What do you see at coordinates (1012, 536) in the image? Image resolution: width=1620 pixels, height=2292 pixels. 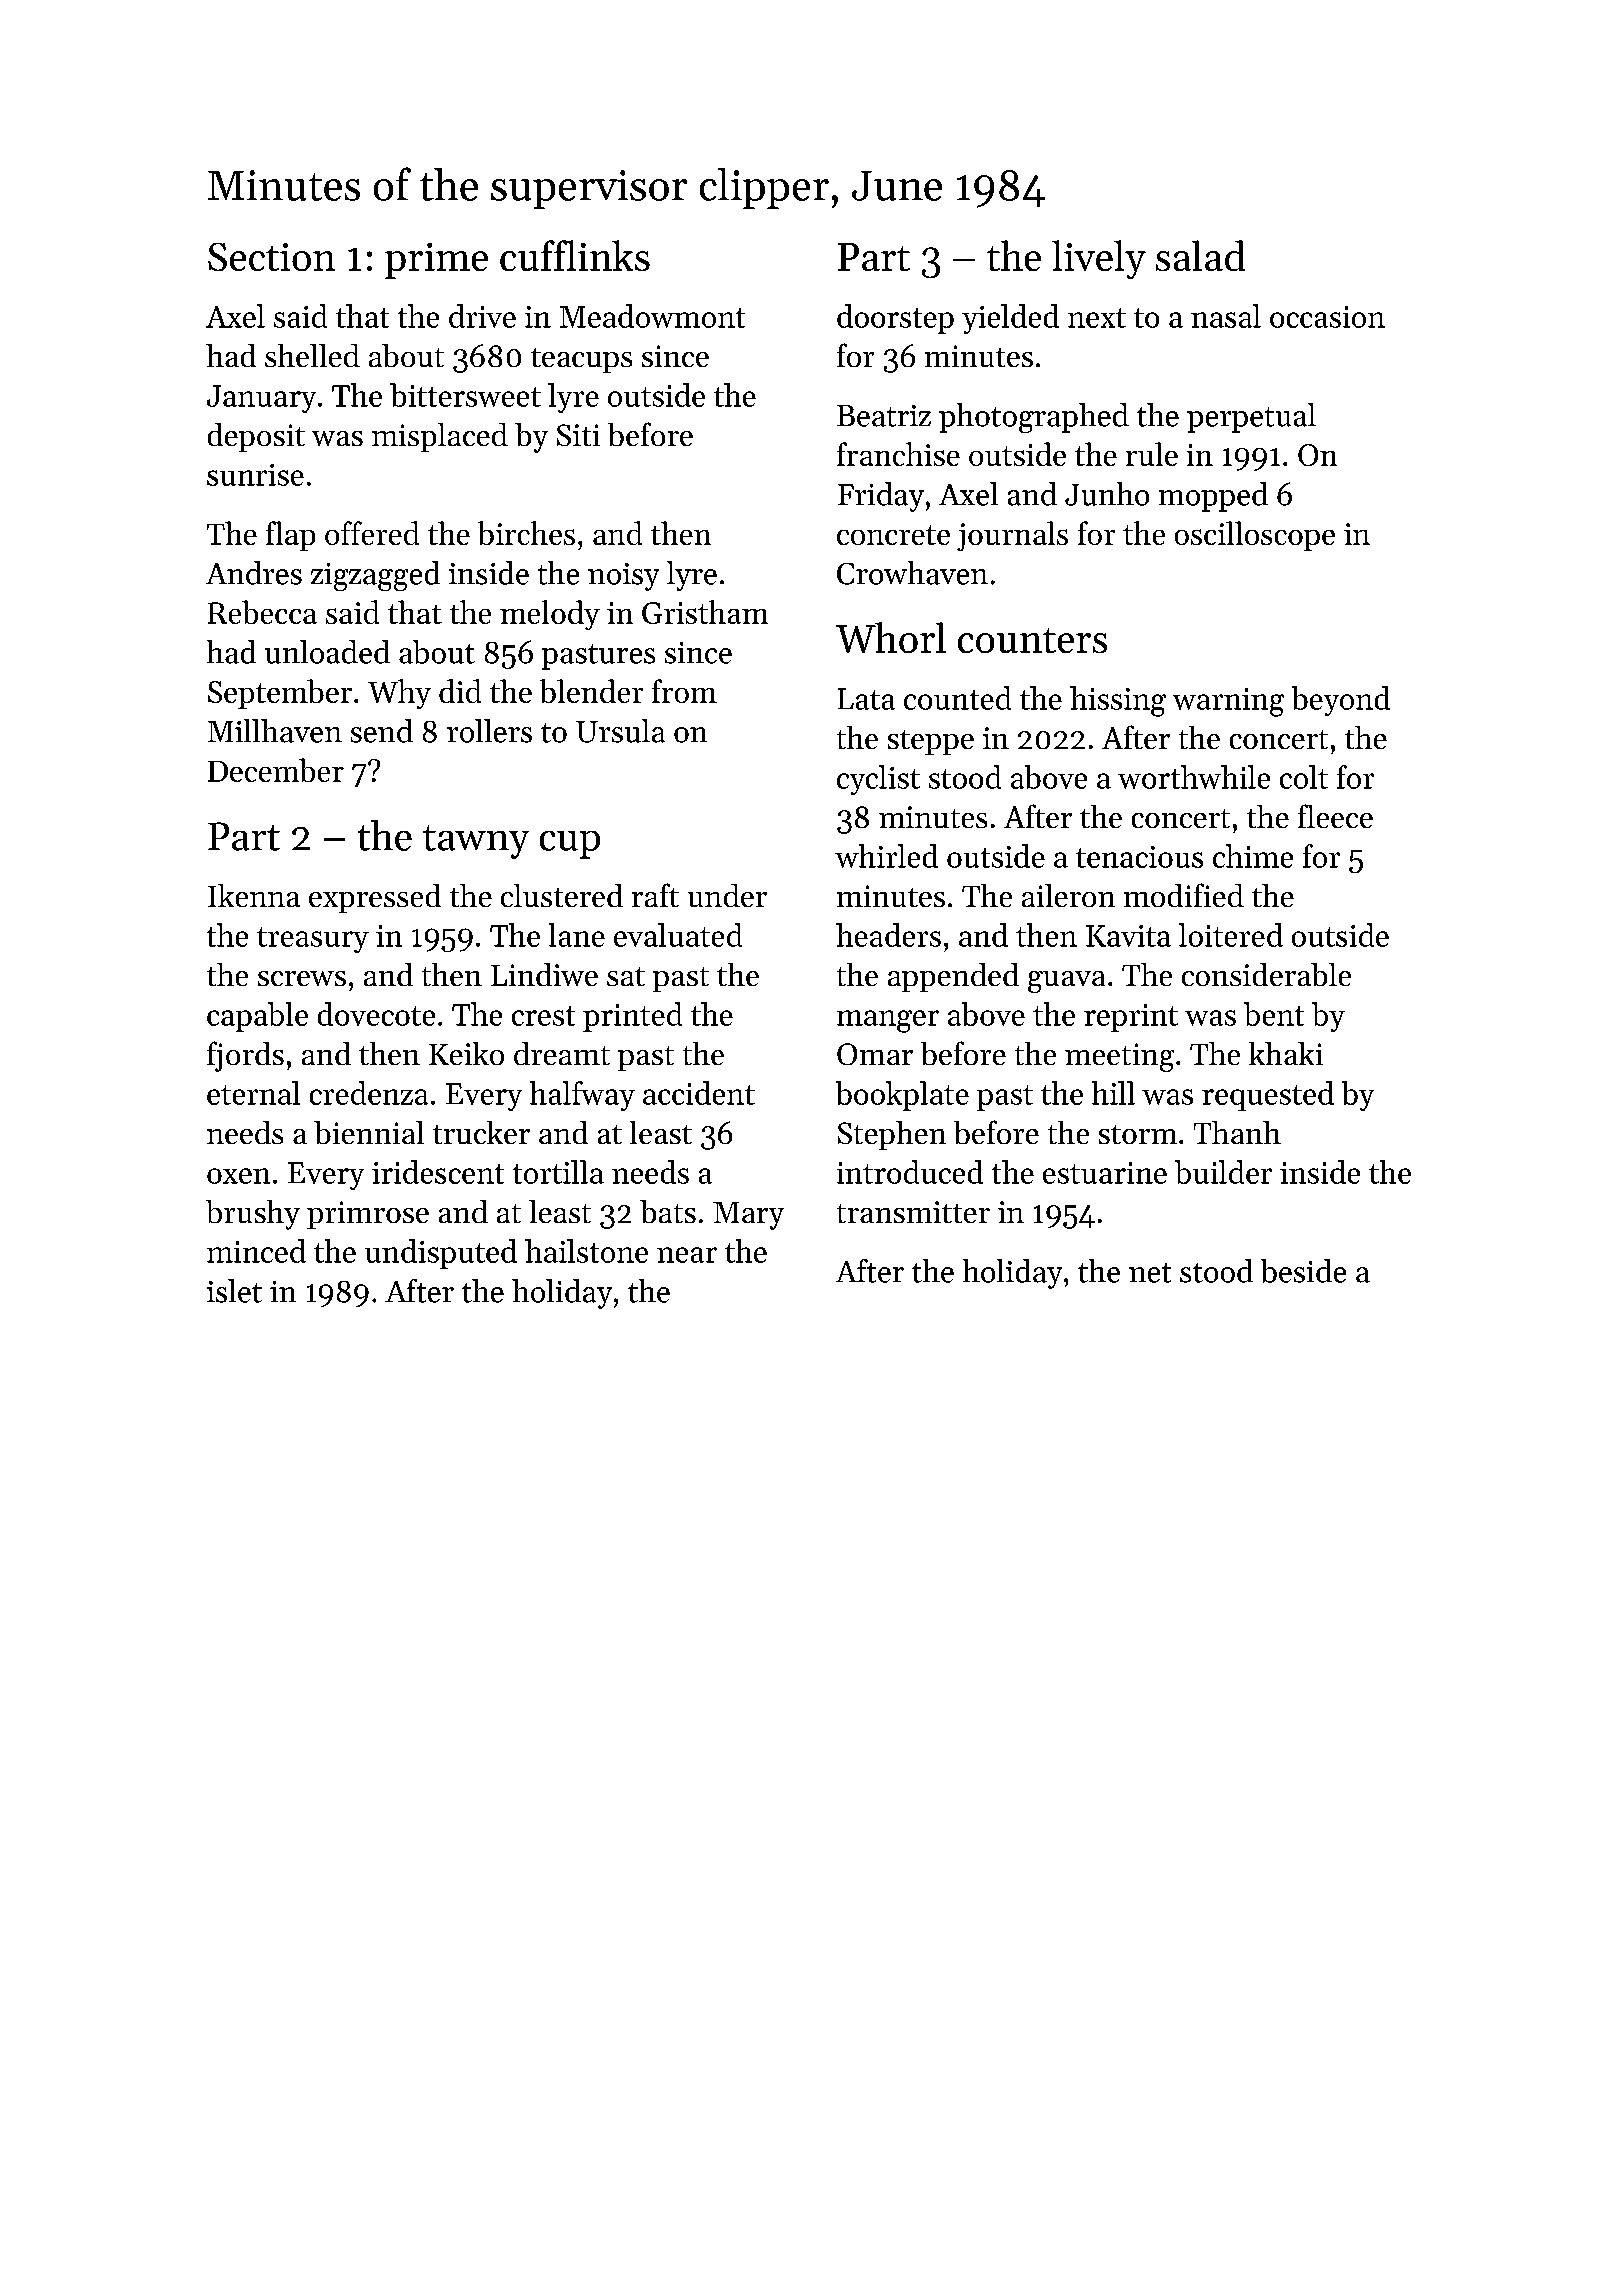 I see `journals` at bounding box center [1012, 536].
